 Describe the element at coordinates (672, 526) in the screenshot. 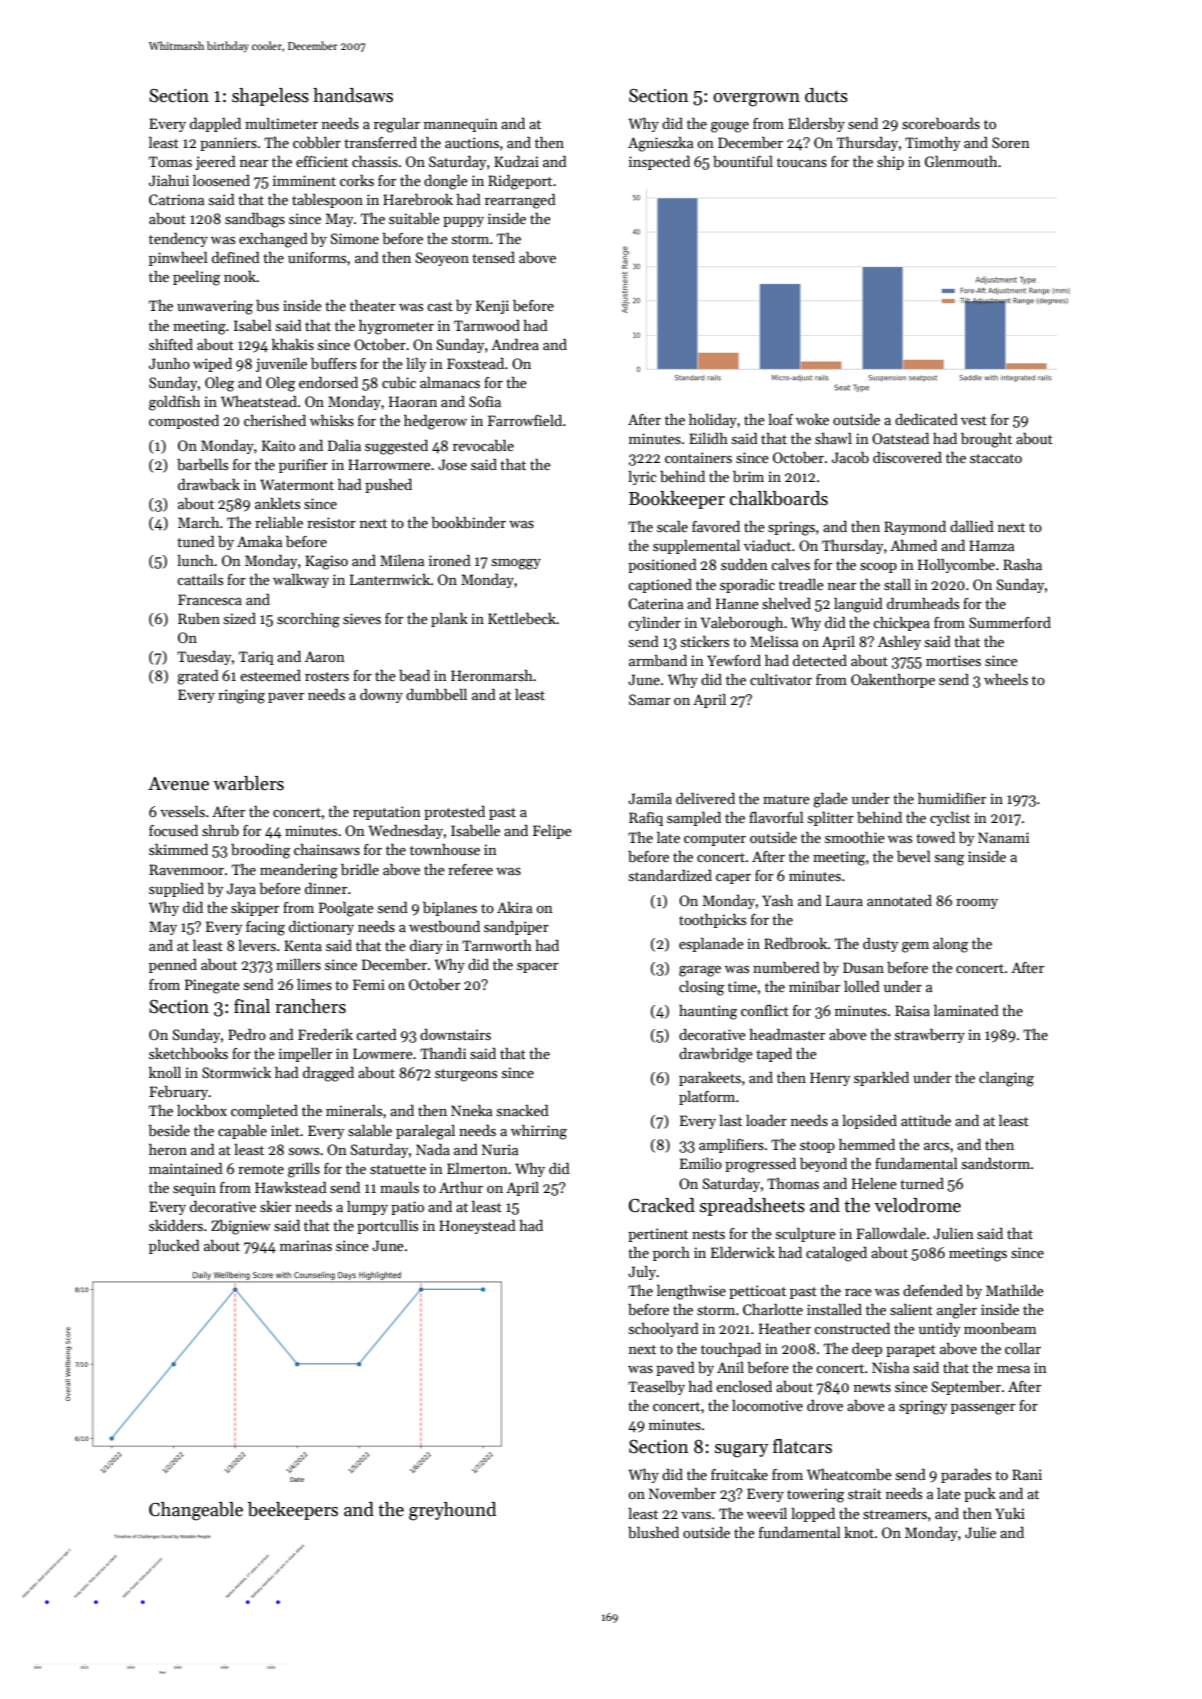

I see `scale` at that location.
